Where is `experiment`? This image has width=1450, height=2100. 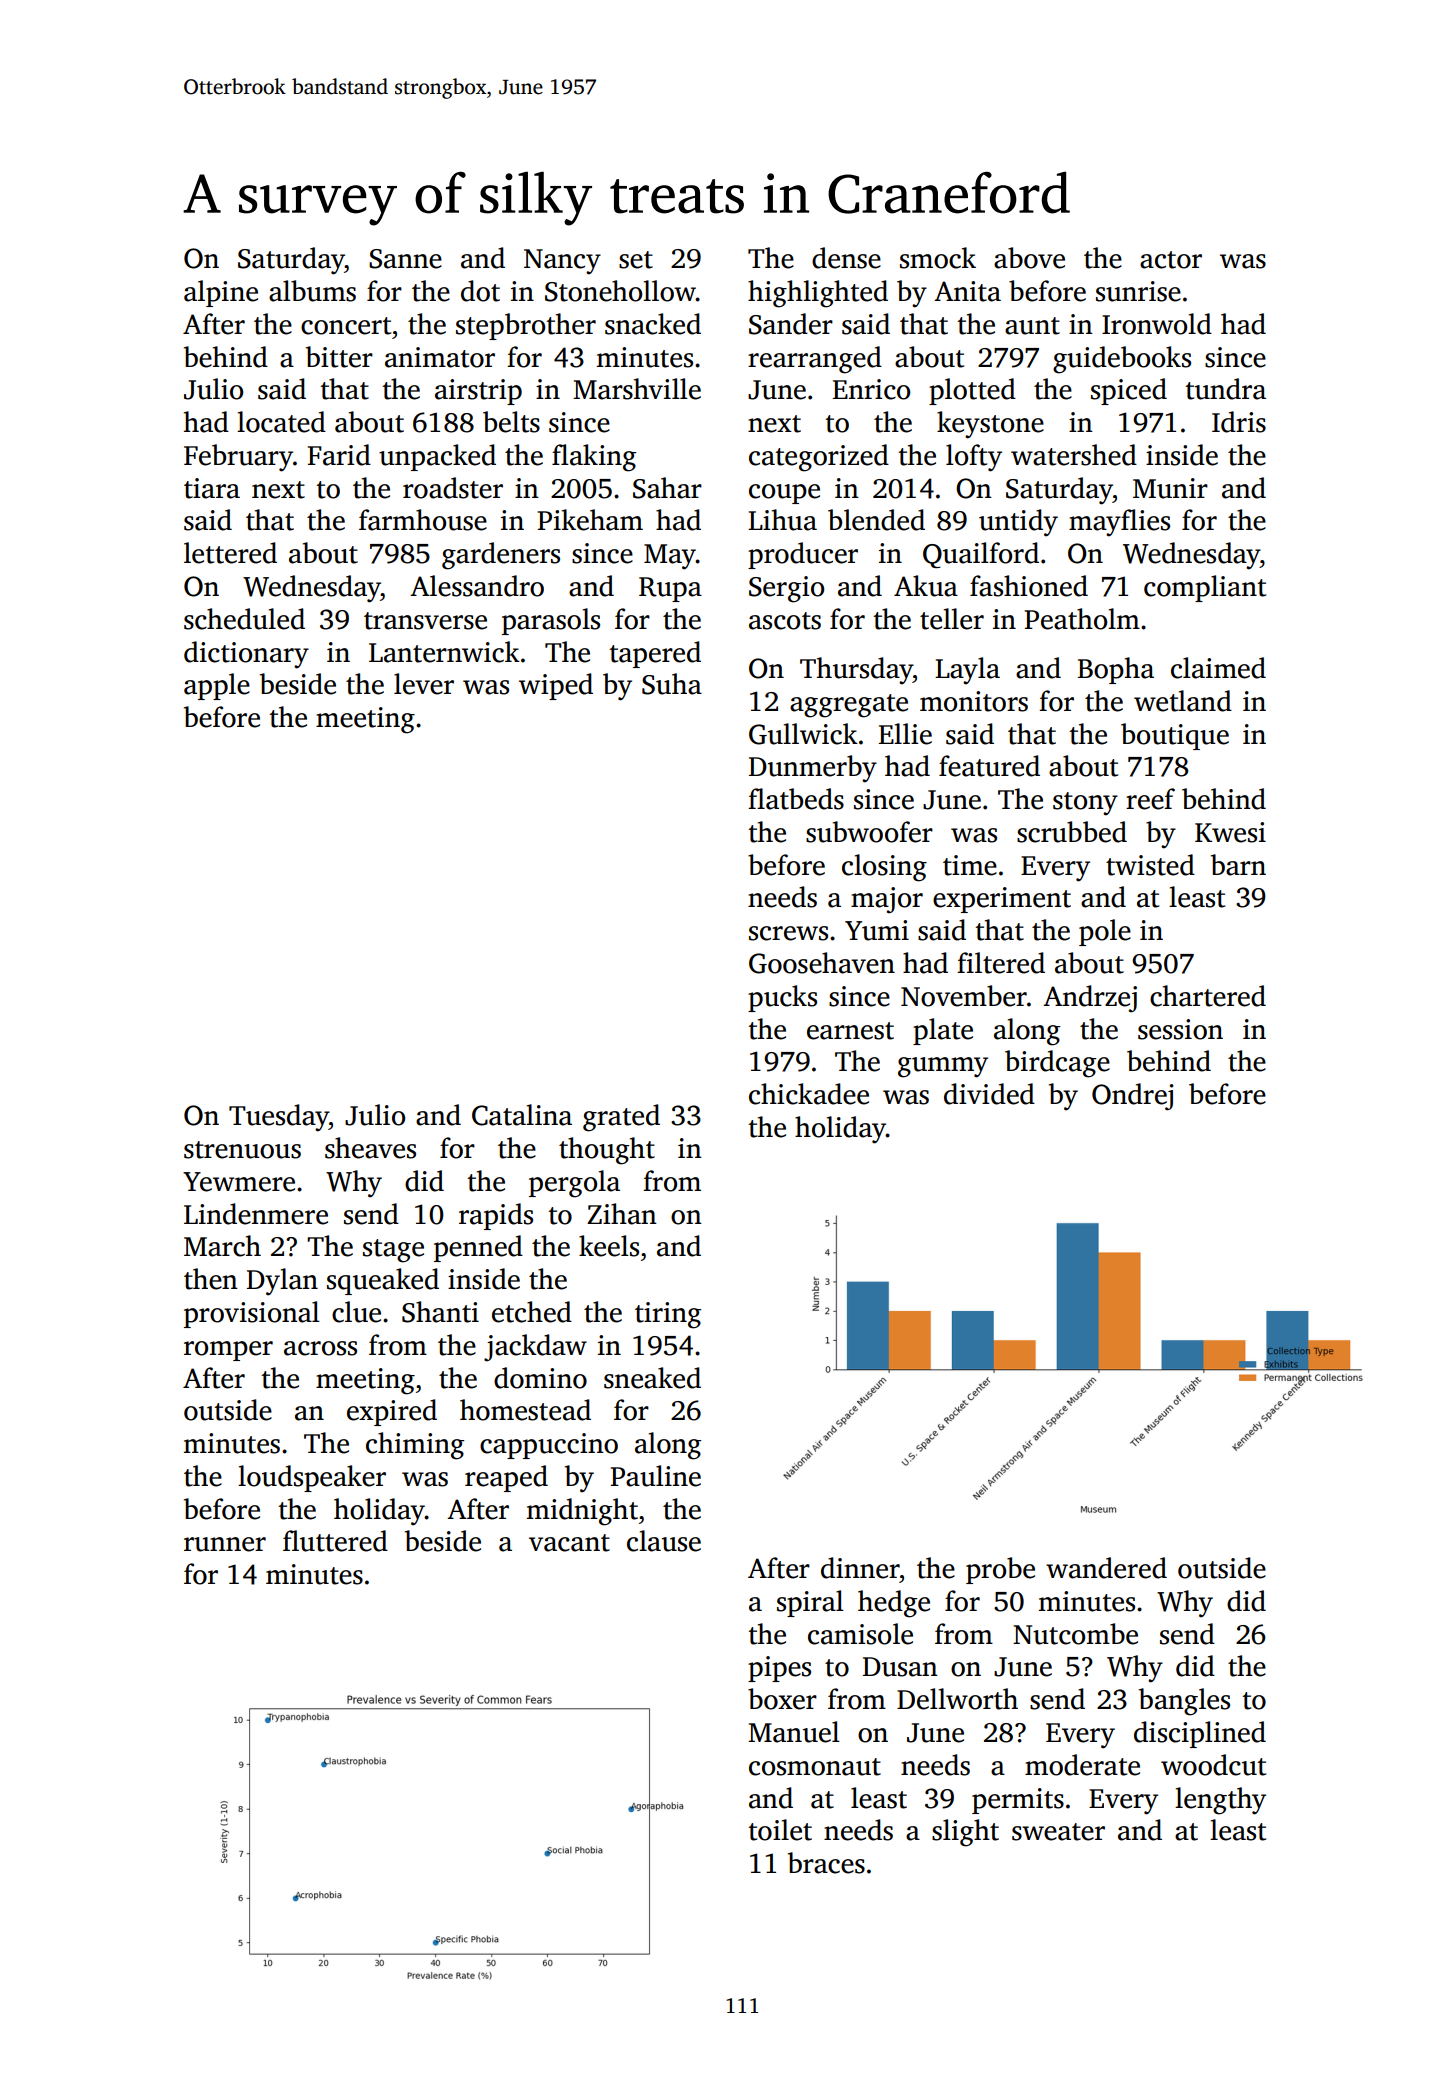 experiment is located at coordinates (1002, 900).
